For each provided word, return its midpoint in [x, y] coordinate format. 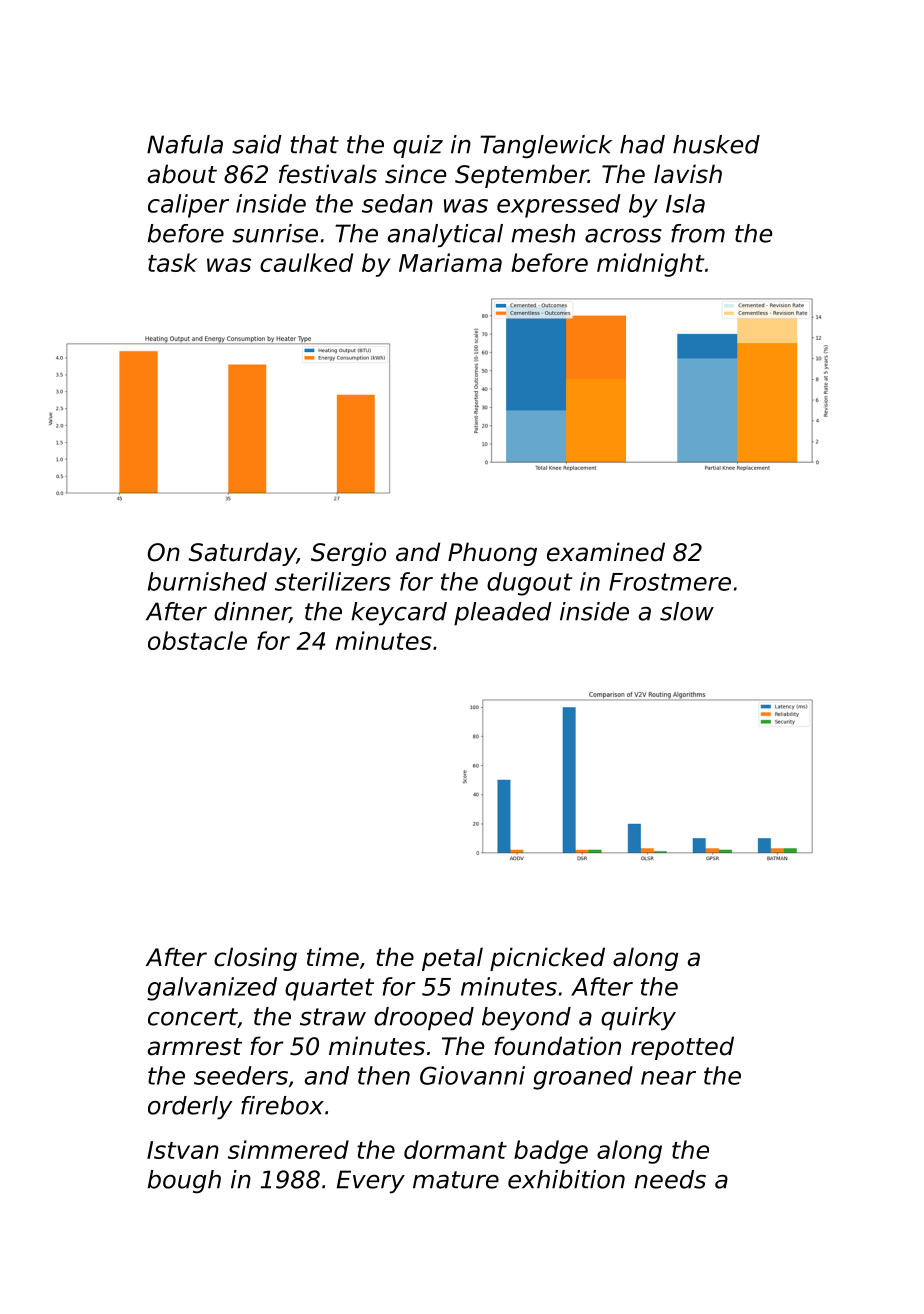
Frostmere [670, 582]
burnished [207, 581]
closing [255, 959]
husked [716, 144]
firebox [282, 1105]
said [257, 144]
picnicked [547, 959]
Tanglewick [546, 146]
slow [687, 611]
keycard [399, 614]
